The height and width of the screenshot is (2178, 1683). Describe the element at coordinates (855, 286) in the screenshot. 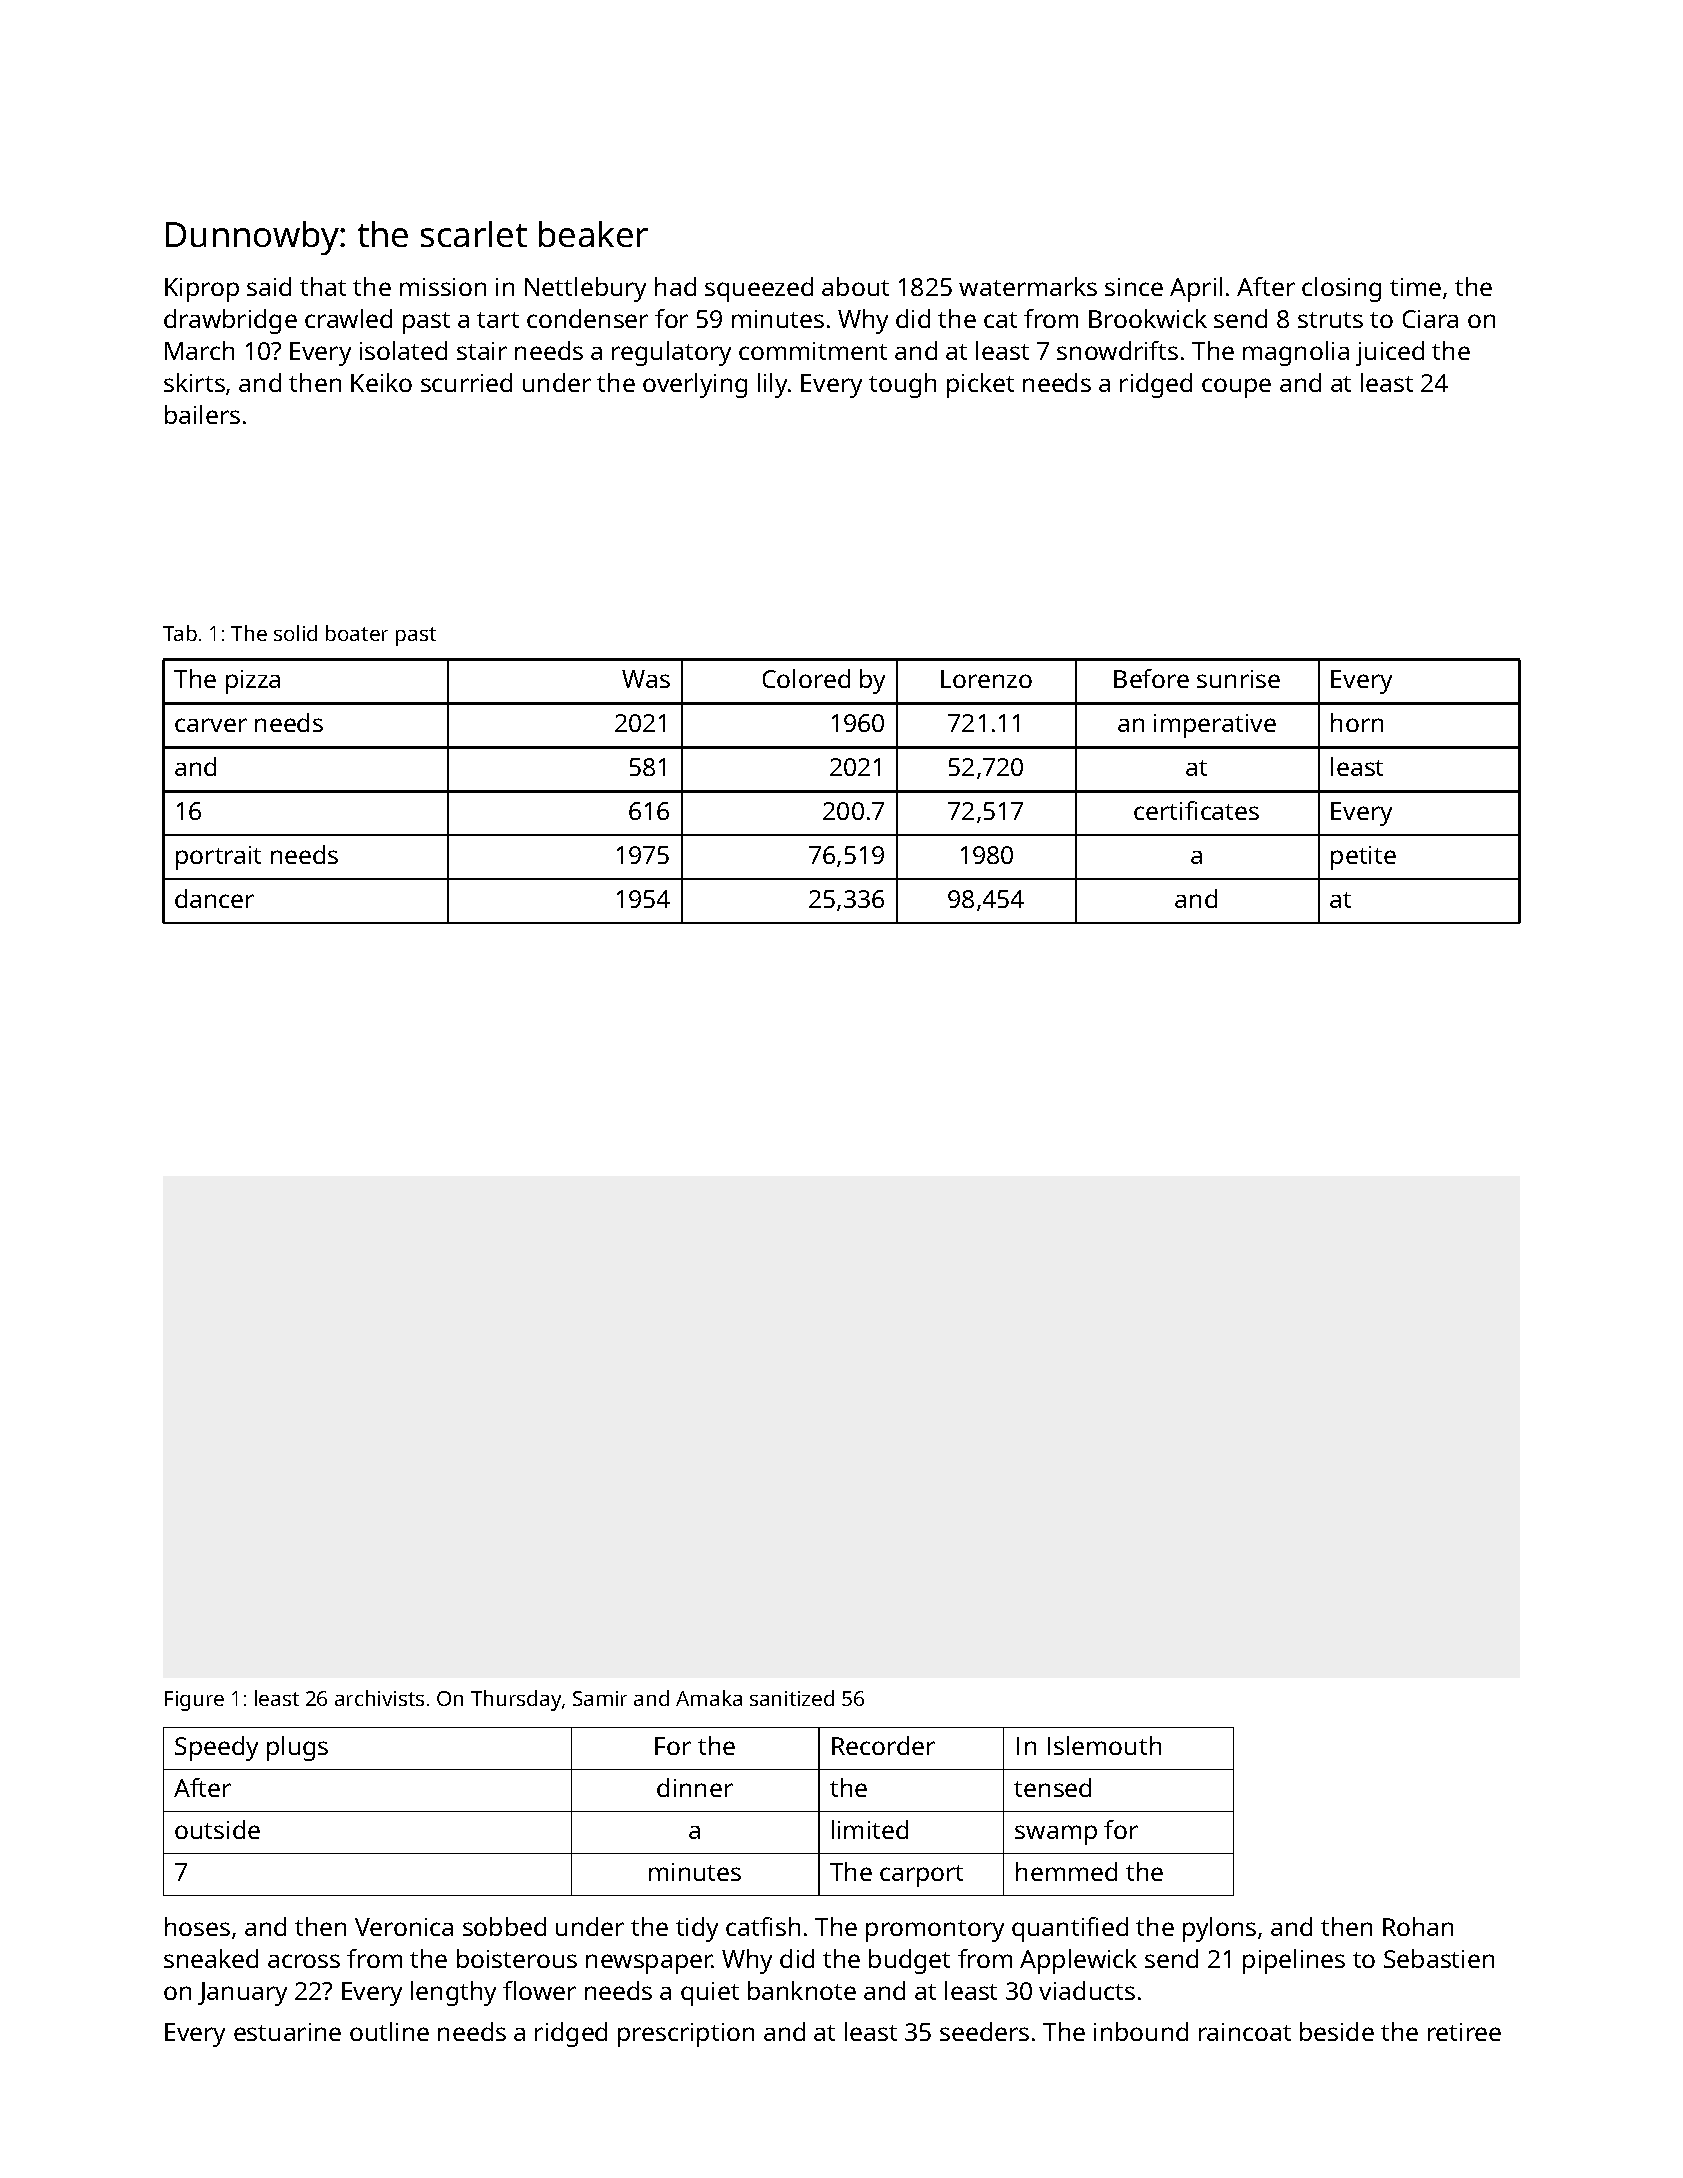

I see `about` at that location.
